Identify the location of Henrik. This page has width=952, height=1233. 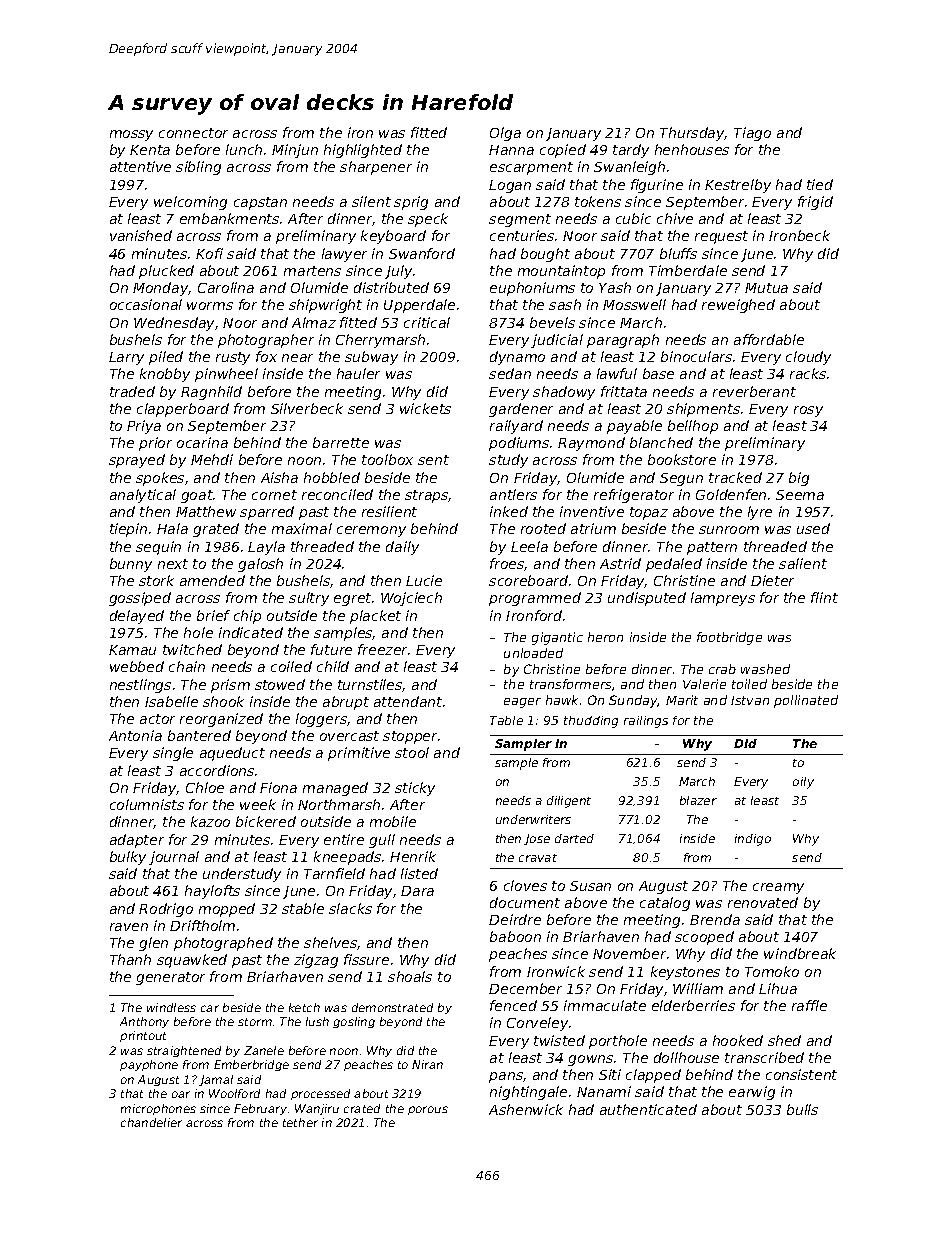
(413, 856).
